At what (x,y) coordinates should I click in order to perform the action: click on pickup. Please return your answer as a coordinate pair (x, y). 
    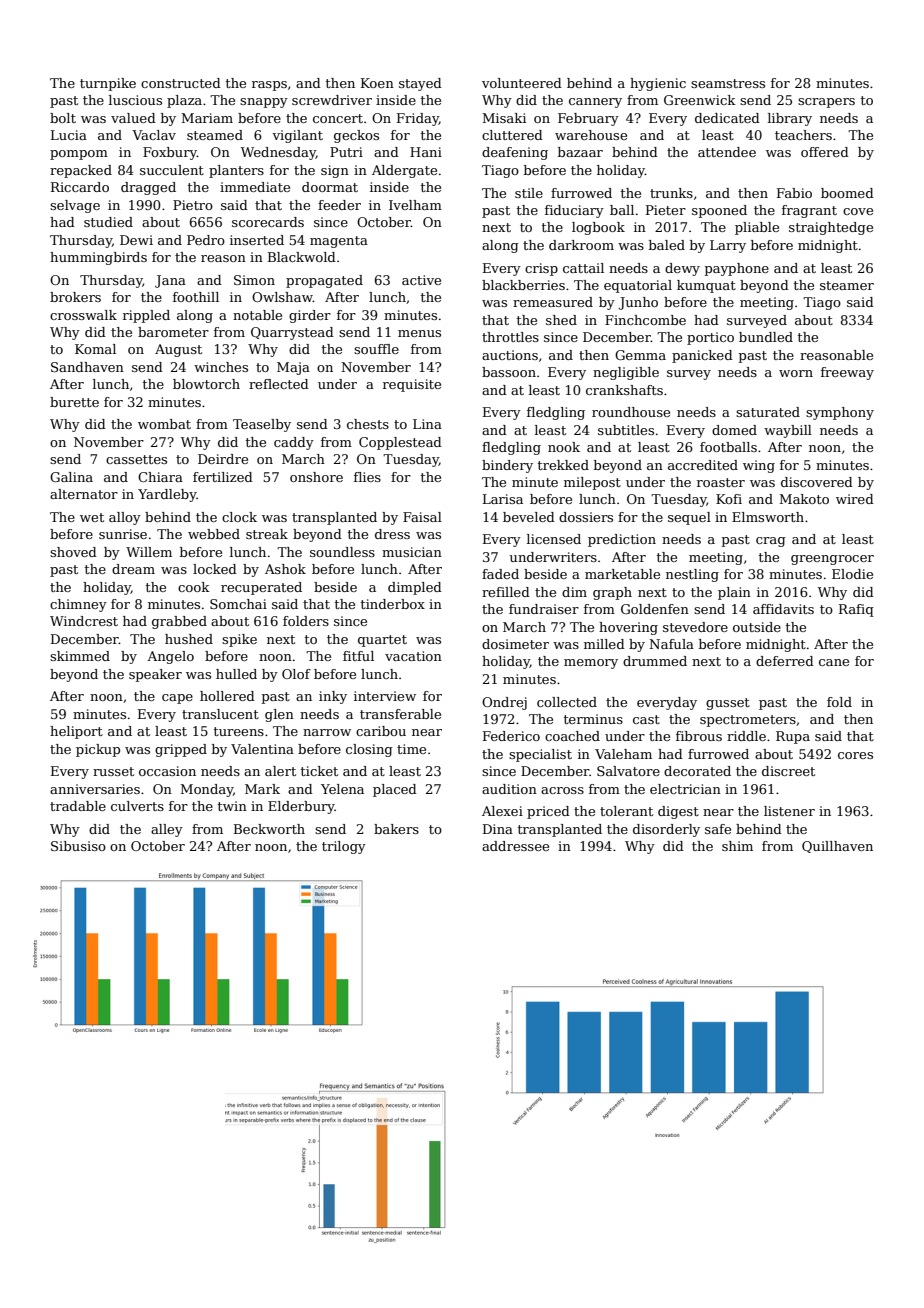
    Looking at the image, I should click on (98, 750).
